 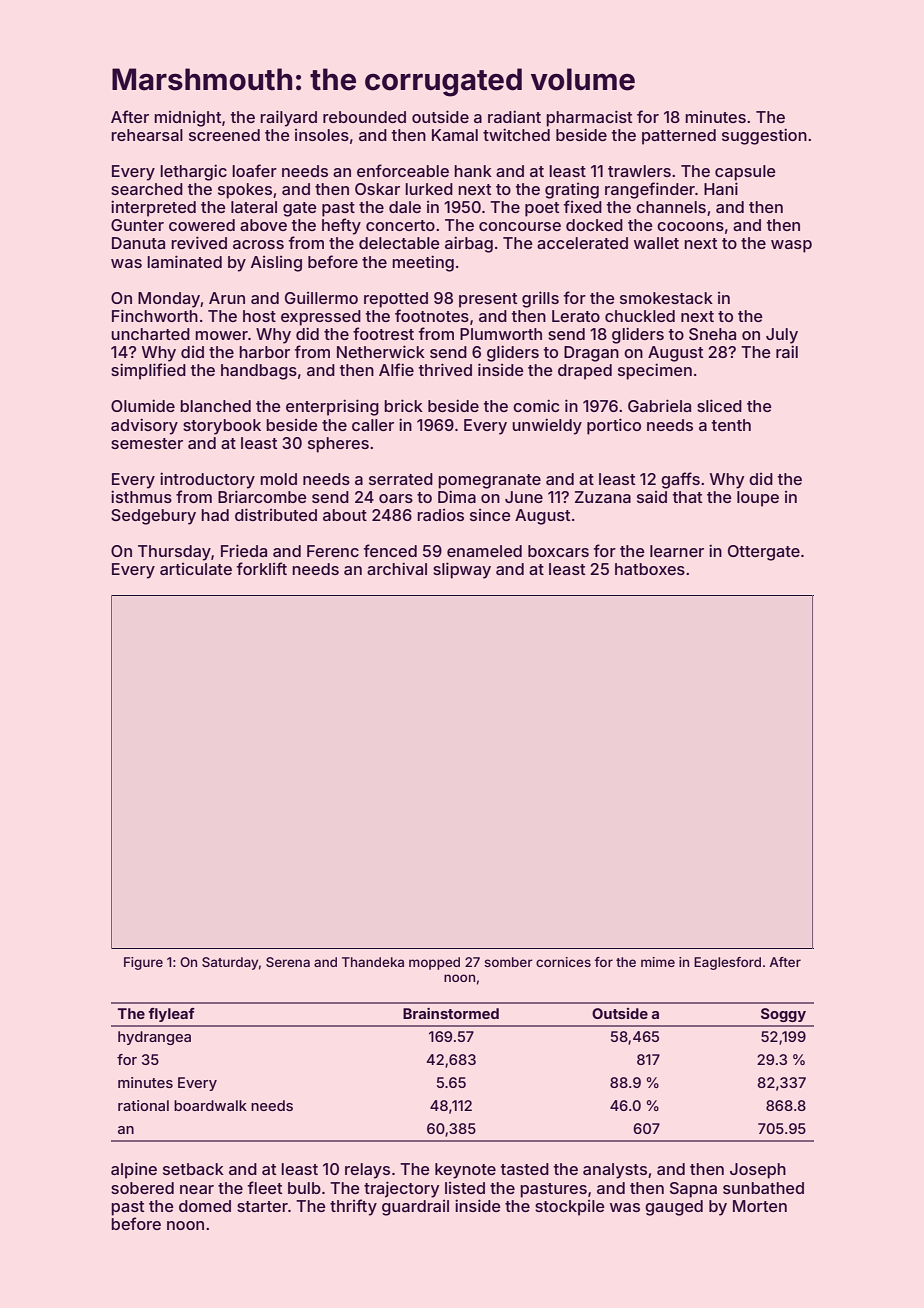 I want to click on fenced, so click(x=390, y=550).
